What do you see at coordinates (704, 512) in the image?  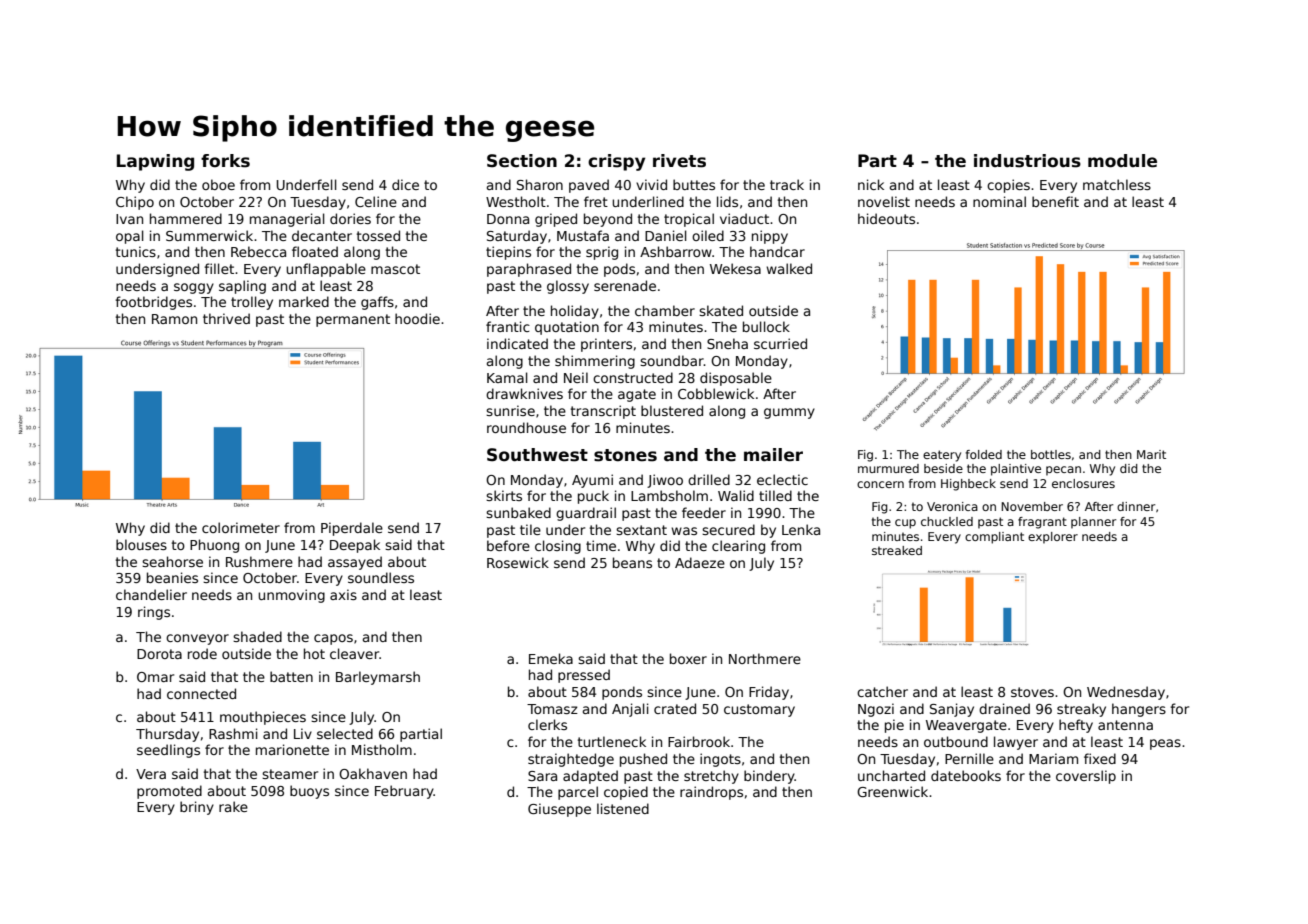 I see `feeder` at bounding box center [704, 512].
